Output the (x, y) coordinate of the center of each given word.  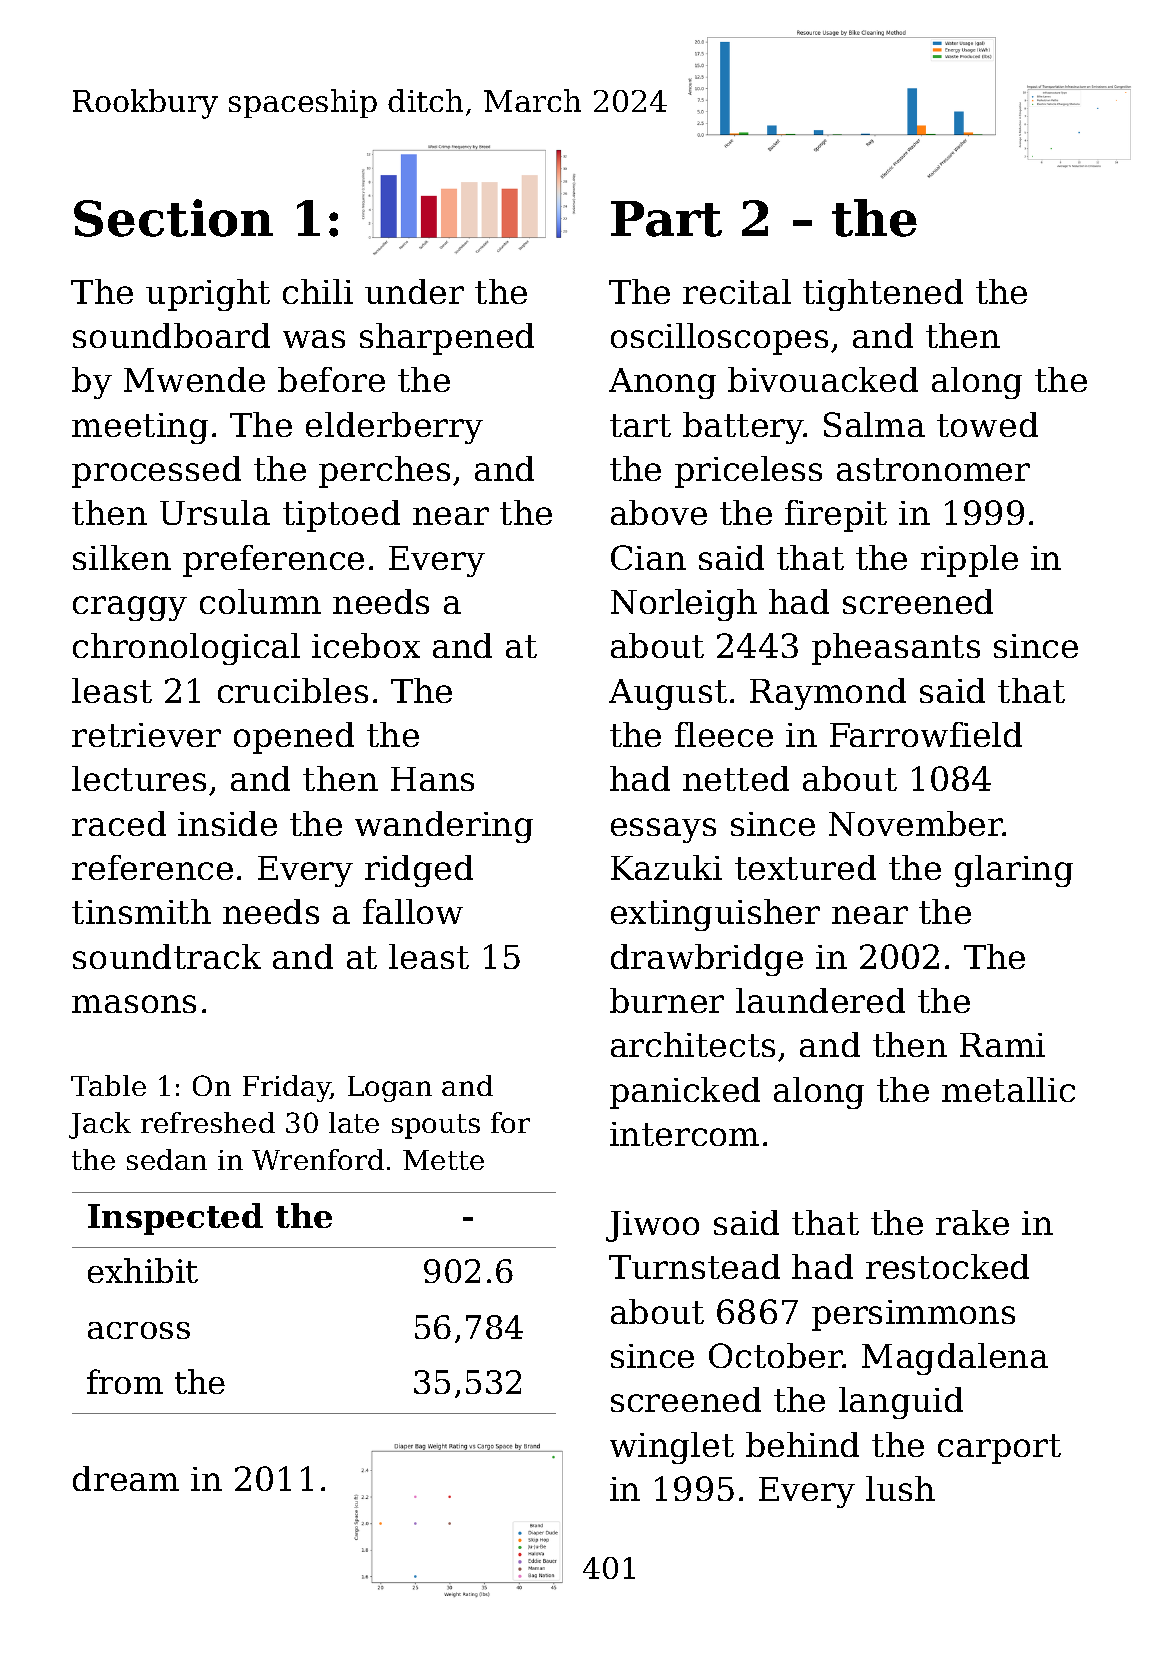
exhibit (143, 1270)
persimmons (913, 1315)
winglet (672, 1448)
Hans (432, 779)
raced (119, 823)
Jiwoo (652, 1226)
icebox (366, 645)
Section (173, 218)
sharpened (447, 339)
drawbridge (707, 960)
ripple (969, 561)
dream (126, 1478)
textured (805, 867)
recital (737, 291)
